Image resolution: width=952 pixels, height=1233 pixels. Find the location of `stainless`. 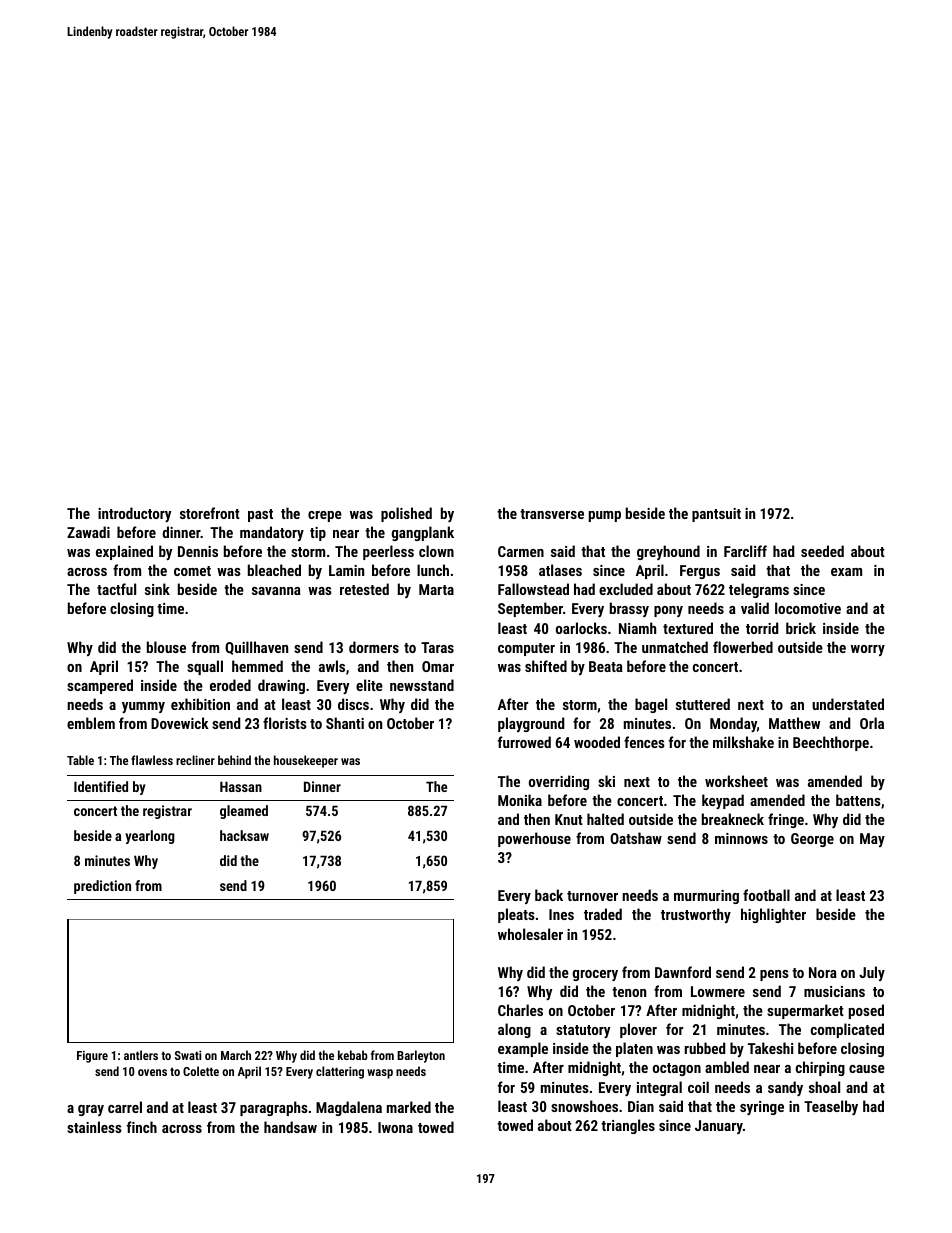

stainless is located at coordinates (94, 1127).
